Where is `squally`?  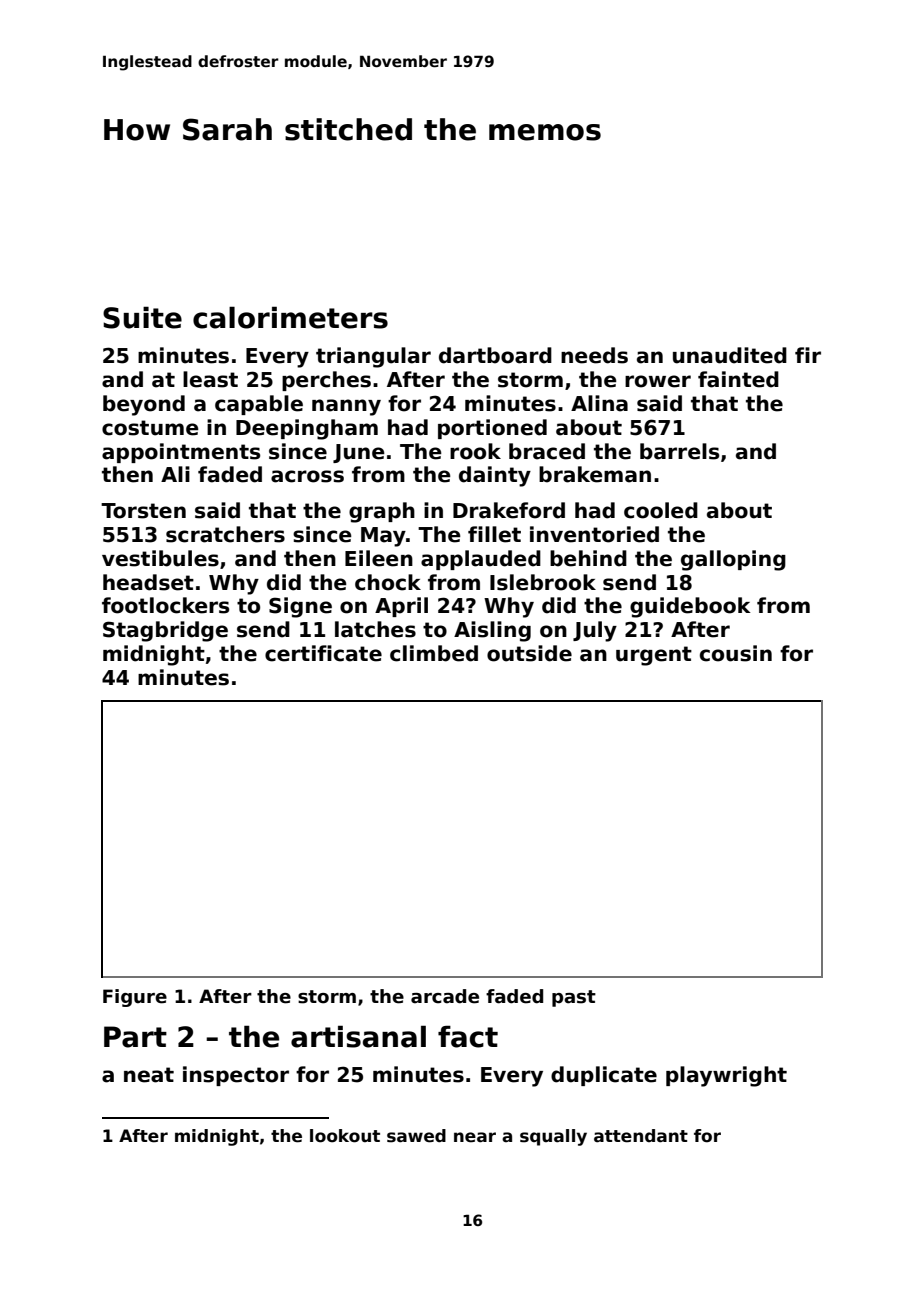
squally is located at coordinates (553, 1137).
